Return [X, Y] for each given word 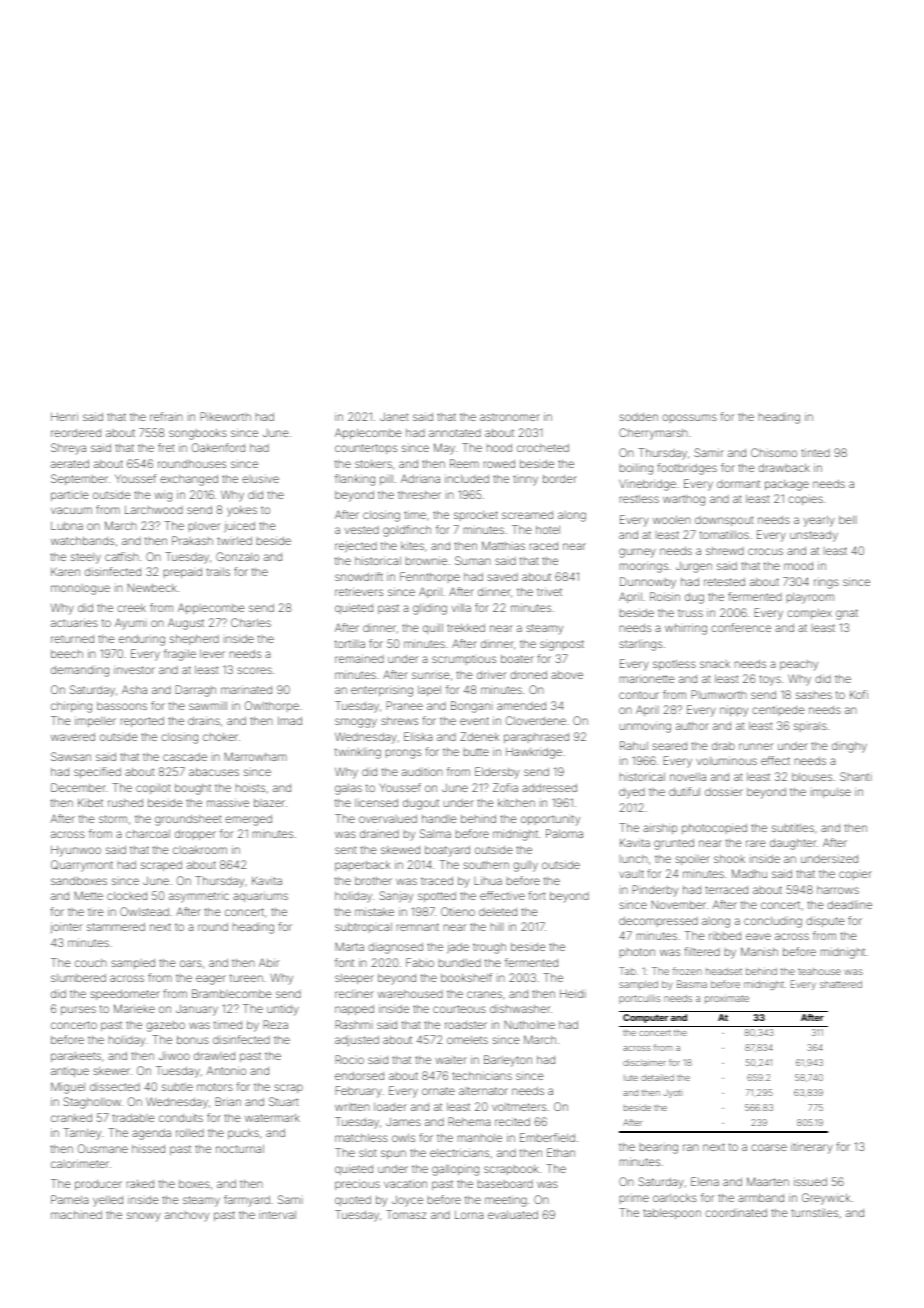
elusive [260, 478]
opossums [689, 418]
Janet [394, 416]
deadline [849, 904]
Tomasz [406, 1214]
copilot [153, 789]
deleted [498, 911]
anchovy [187, 1216]
